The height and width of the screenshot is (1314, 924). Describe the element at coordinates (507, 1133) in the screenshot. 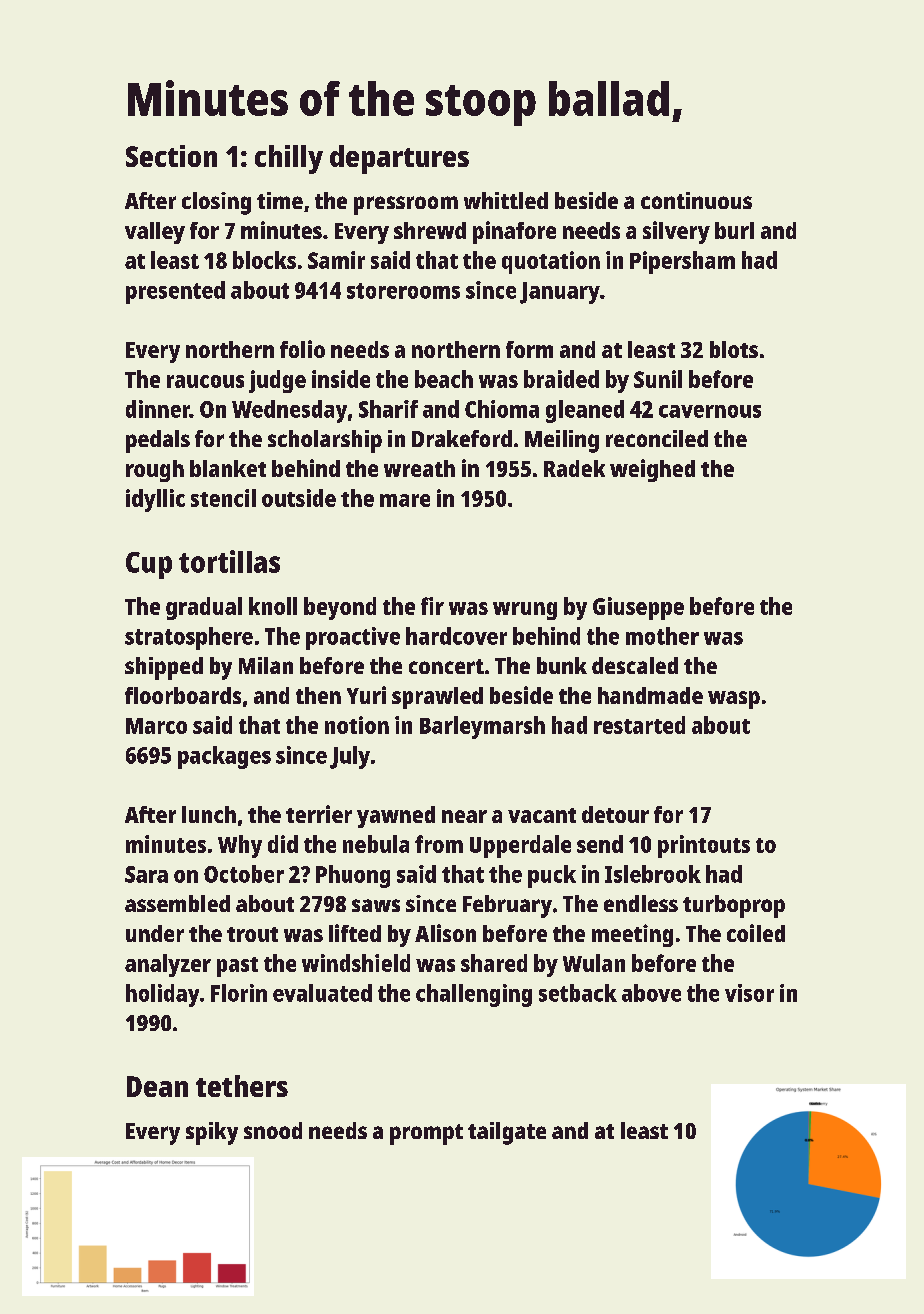

I see `tailgate` at that location.
